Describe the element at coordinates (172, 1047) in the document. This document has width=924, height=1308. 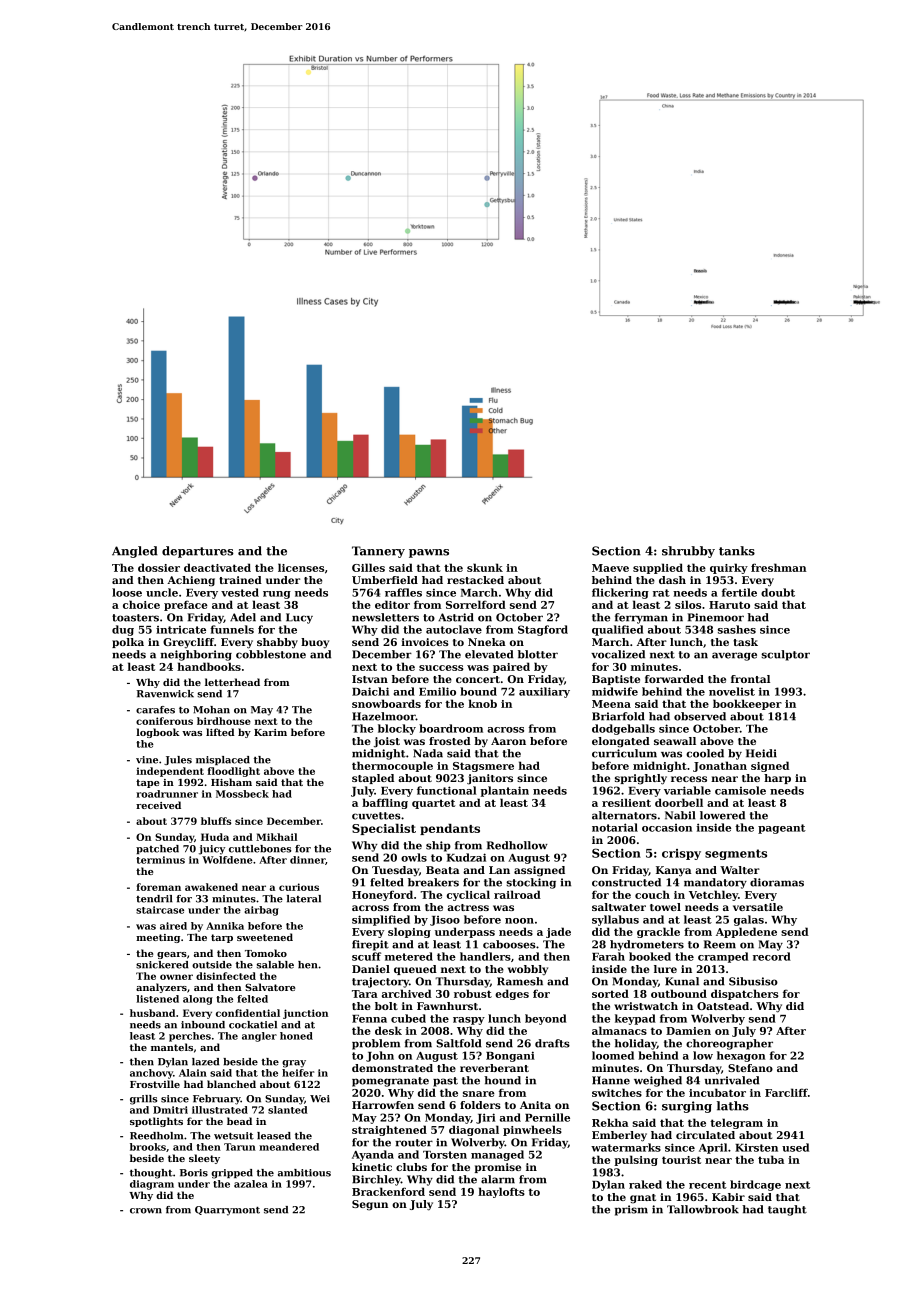
I see `mantels` at that location.
